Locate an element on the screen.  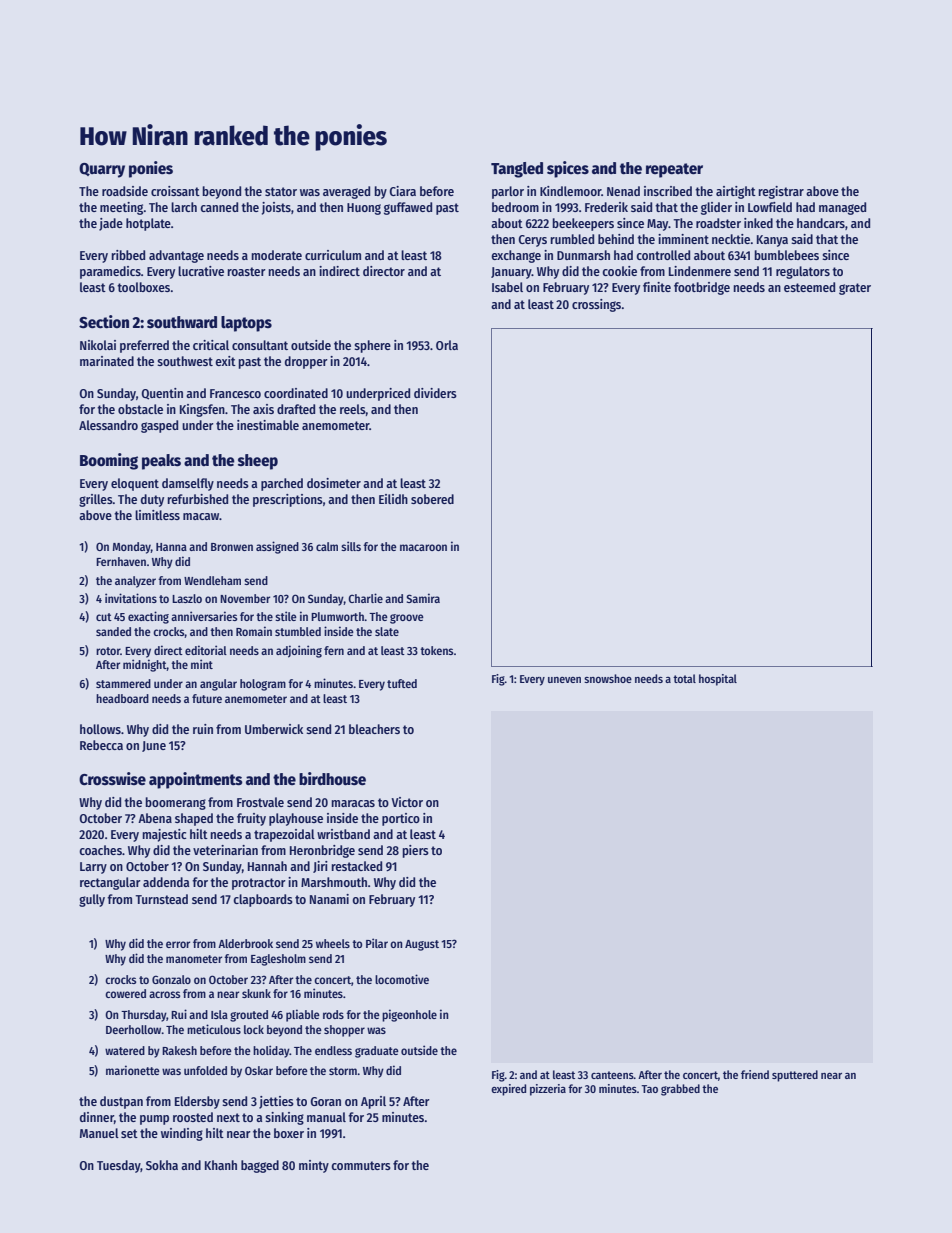
trapezoidal is located at coordinates (284, 835).
